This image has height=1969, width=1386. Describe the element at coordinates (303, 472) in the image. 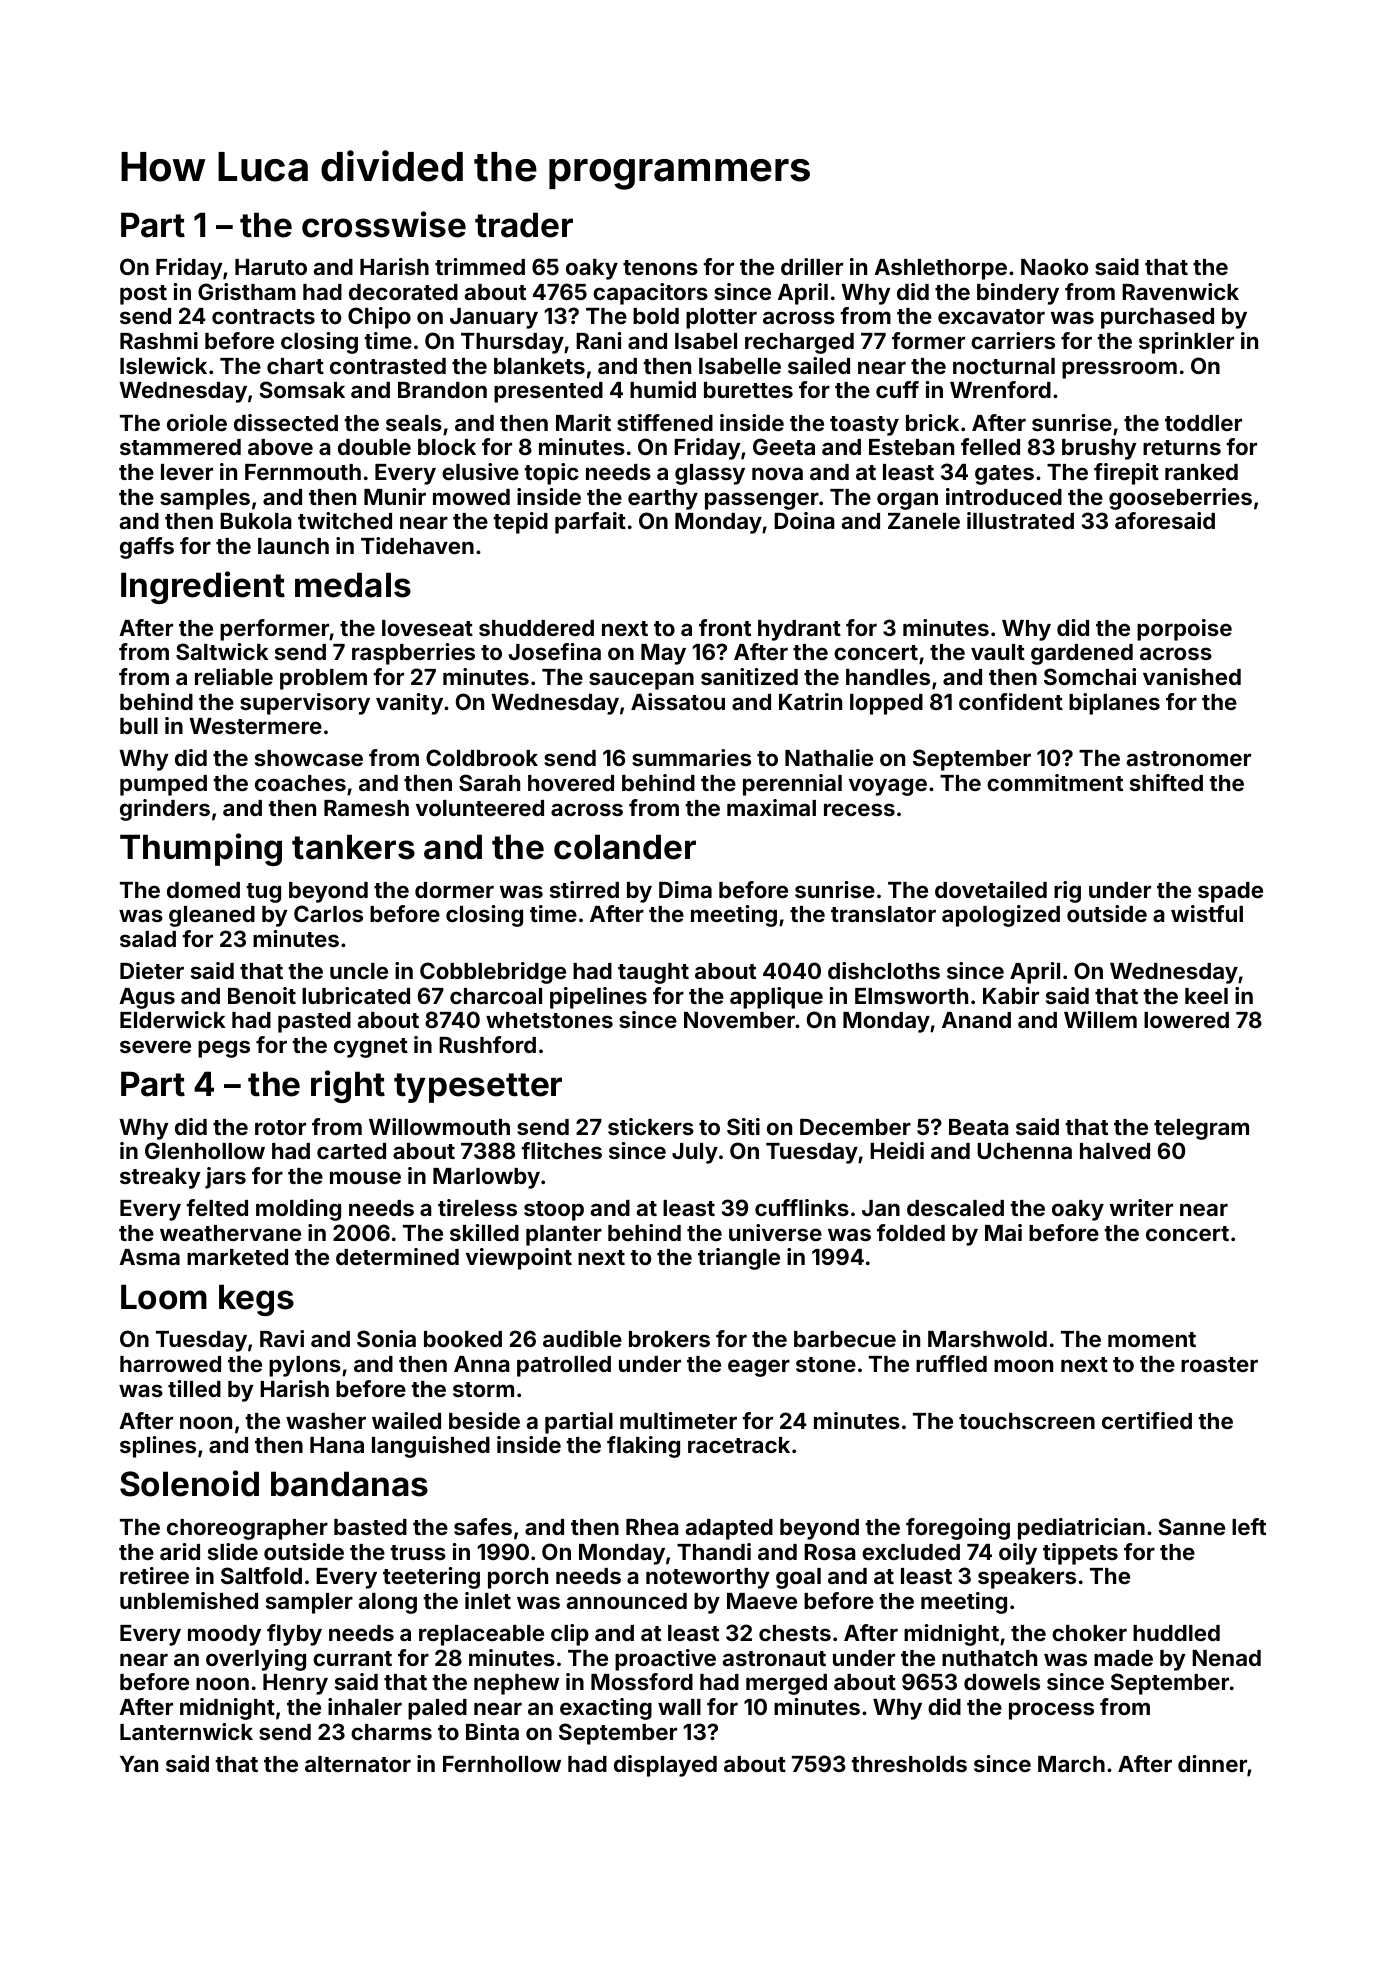

I see `Fernmouth` at that location.
